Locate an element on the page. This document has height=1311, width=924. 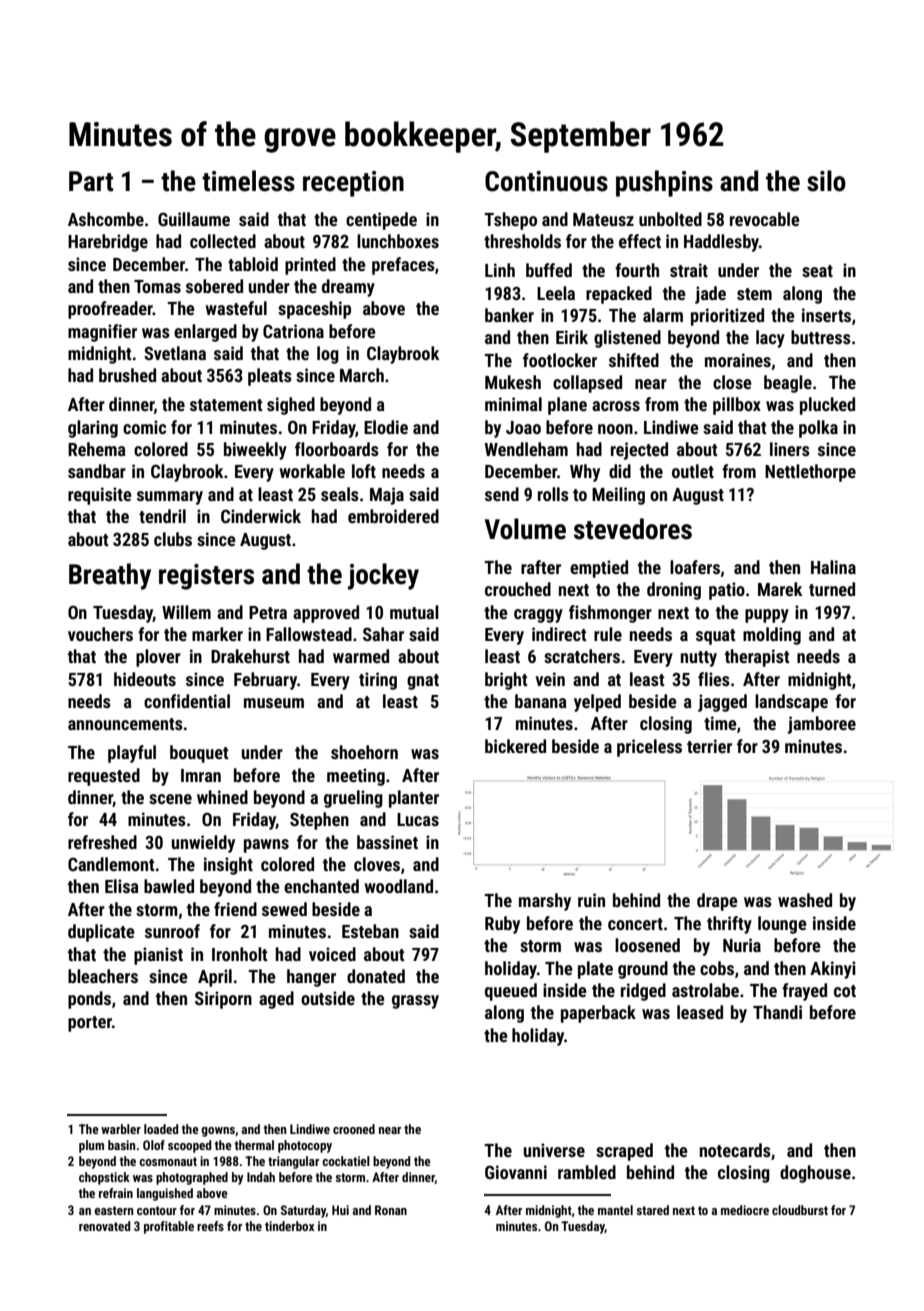
Guillaume is located at coordinates (194, 219).
